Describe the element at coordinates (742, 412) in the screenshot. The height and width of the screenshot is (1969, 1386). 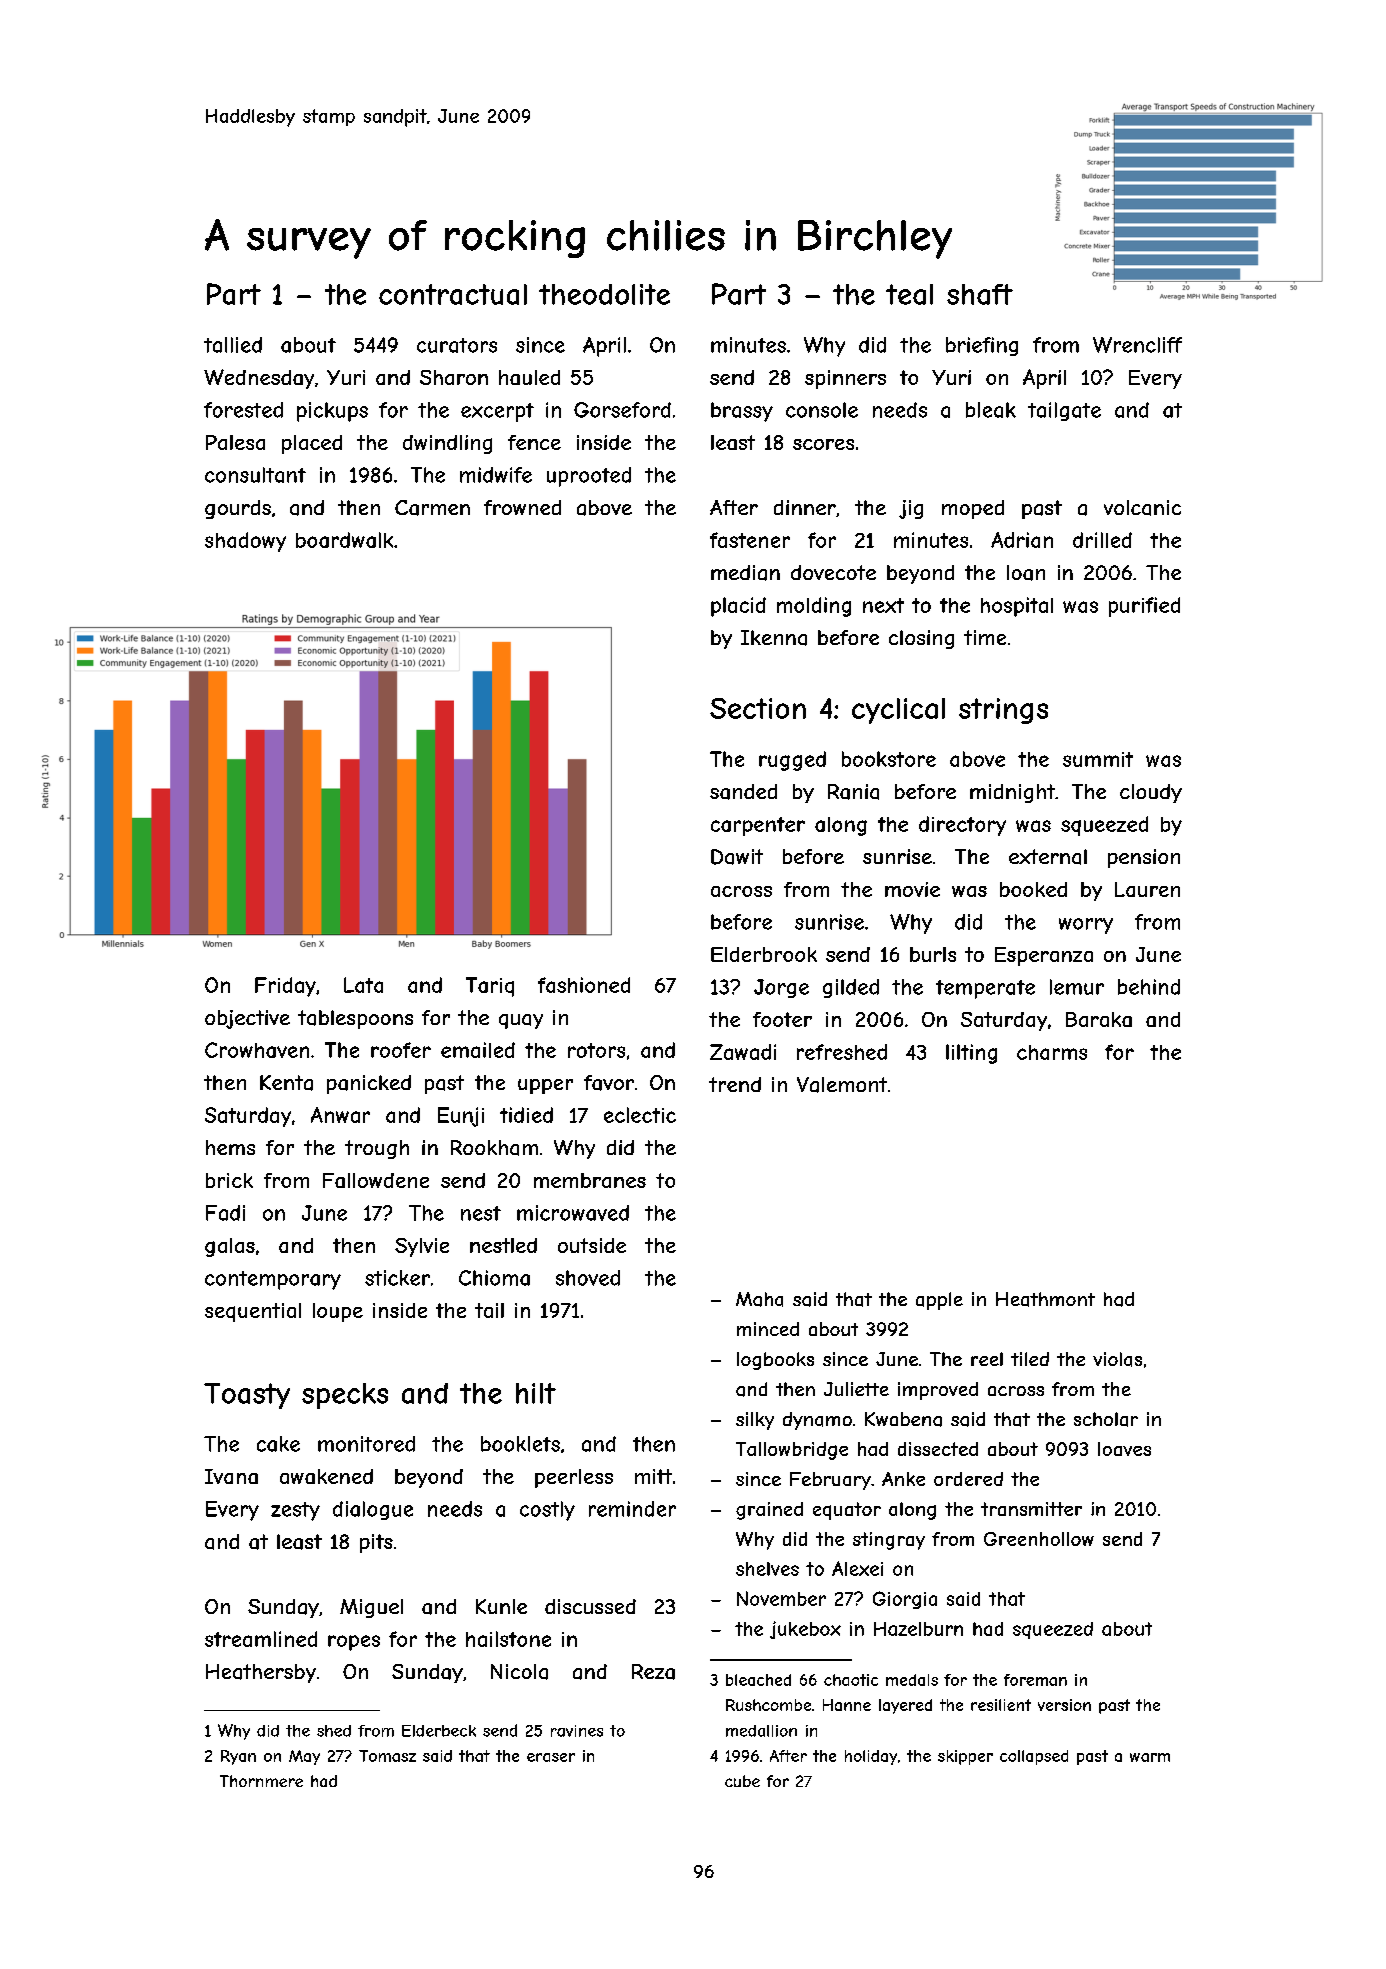
I see `brassy` at that location.
